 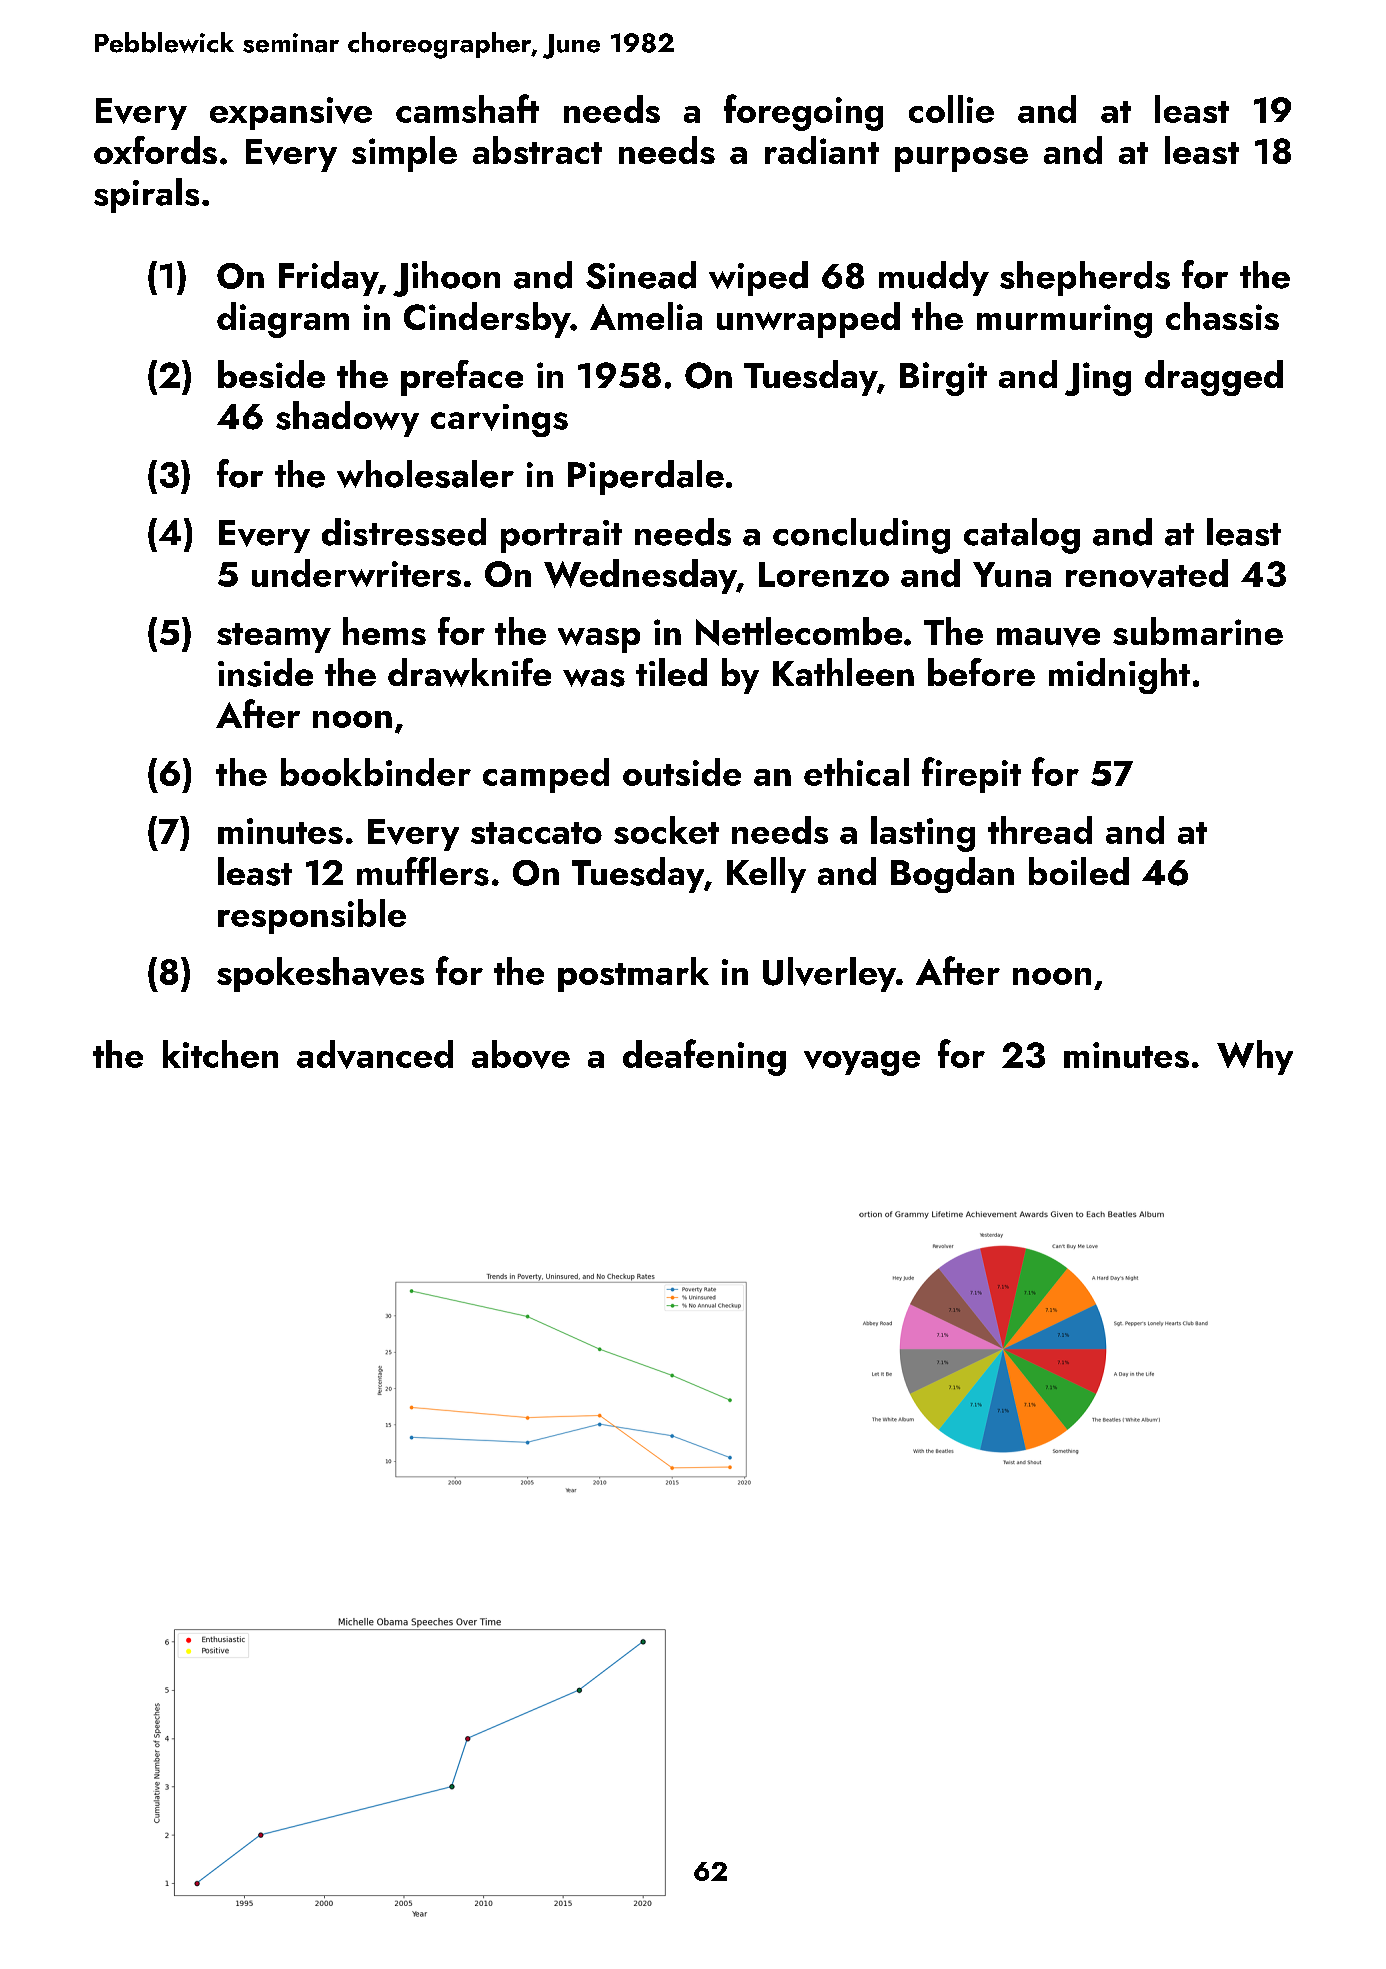 What do you see at coordinates (1222, 316) in the screenshot?
I see `chassis` at bounding box center [1222, 316].
